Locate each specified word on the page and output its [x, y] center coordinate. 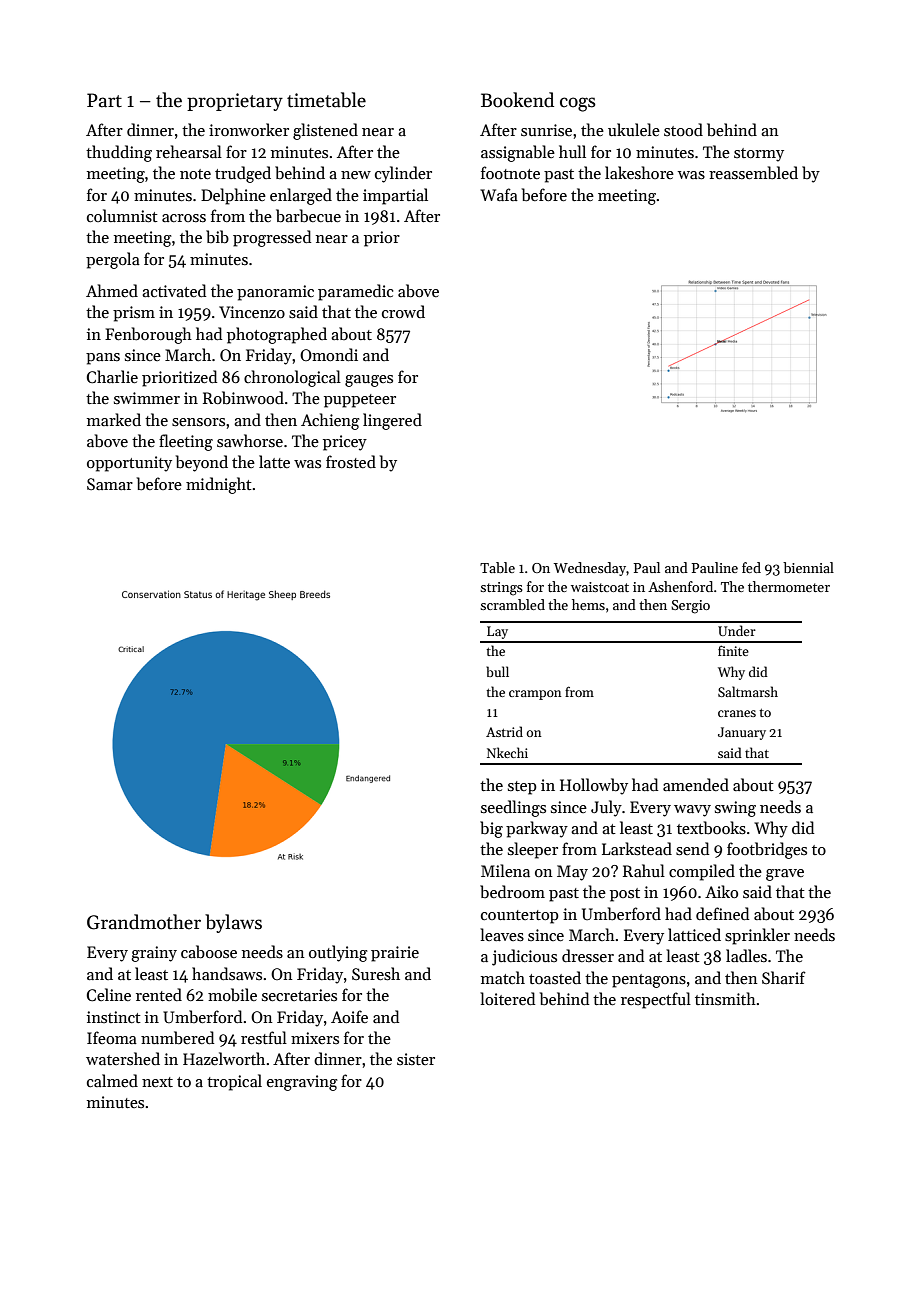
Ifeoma [112, 1037]
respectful [656, 1000]
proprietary [235, 102]
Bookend [517, 100]
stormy [759, 155]
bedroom [512, 891]
